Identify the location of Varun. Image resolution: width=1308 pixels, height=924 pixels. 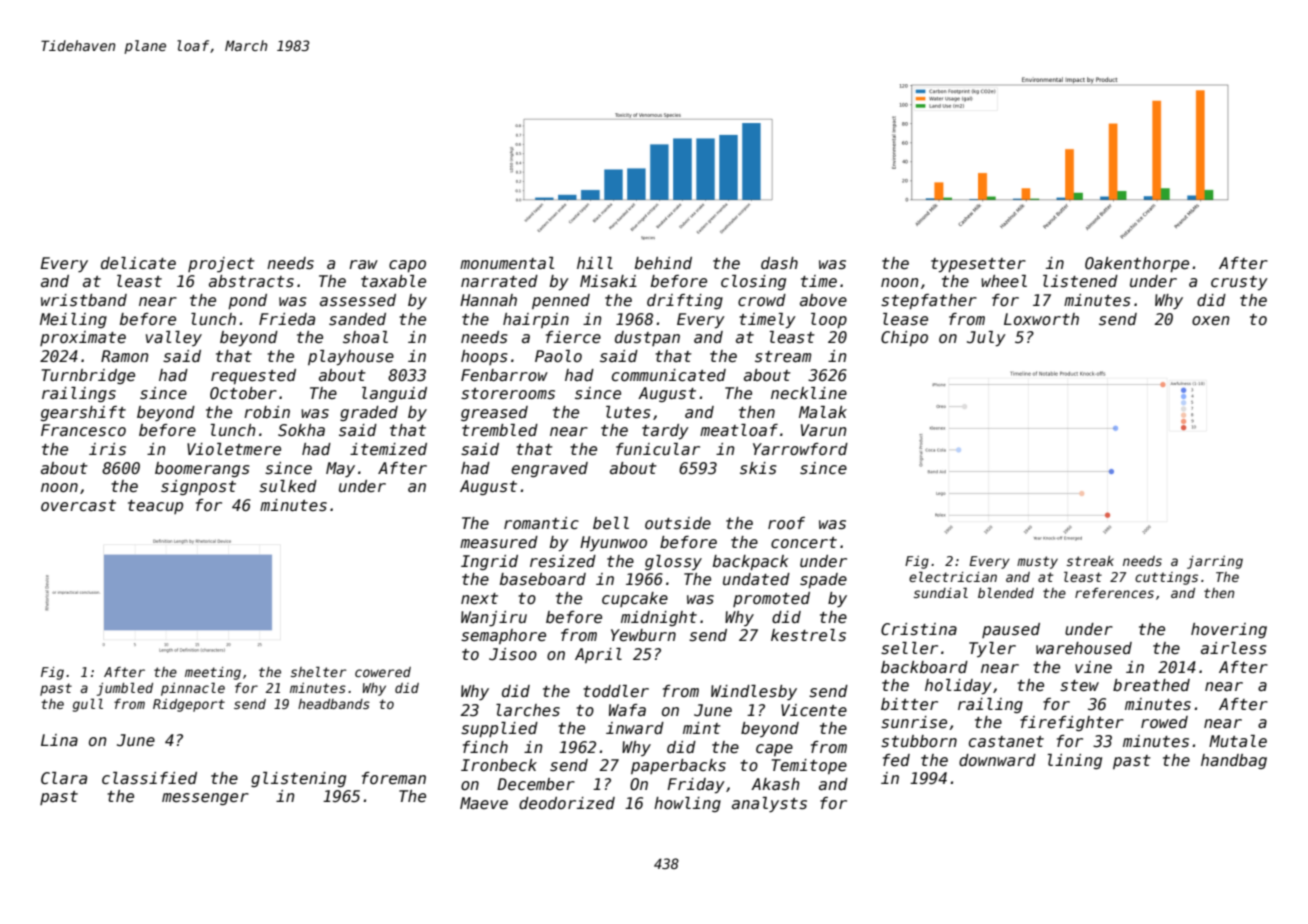
(824, 430).
